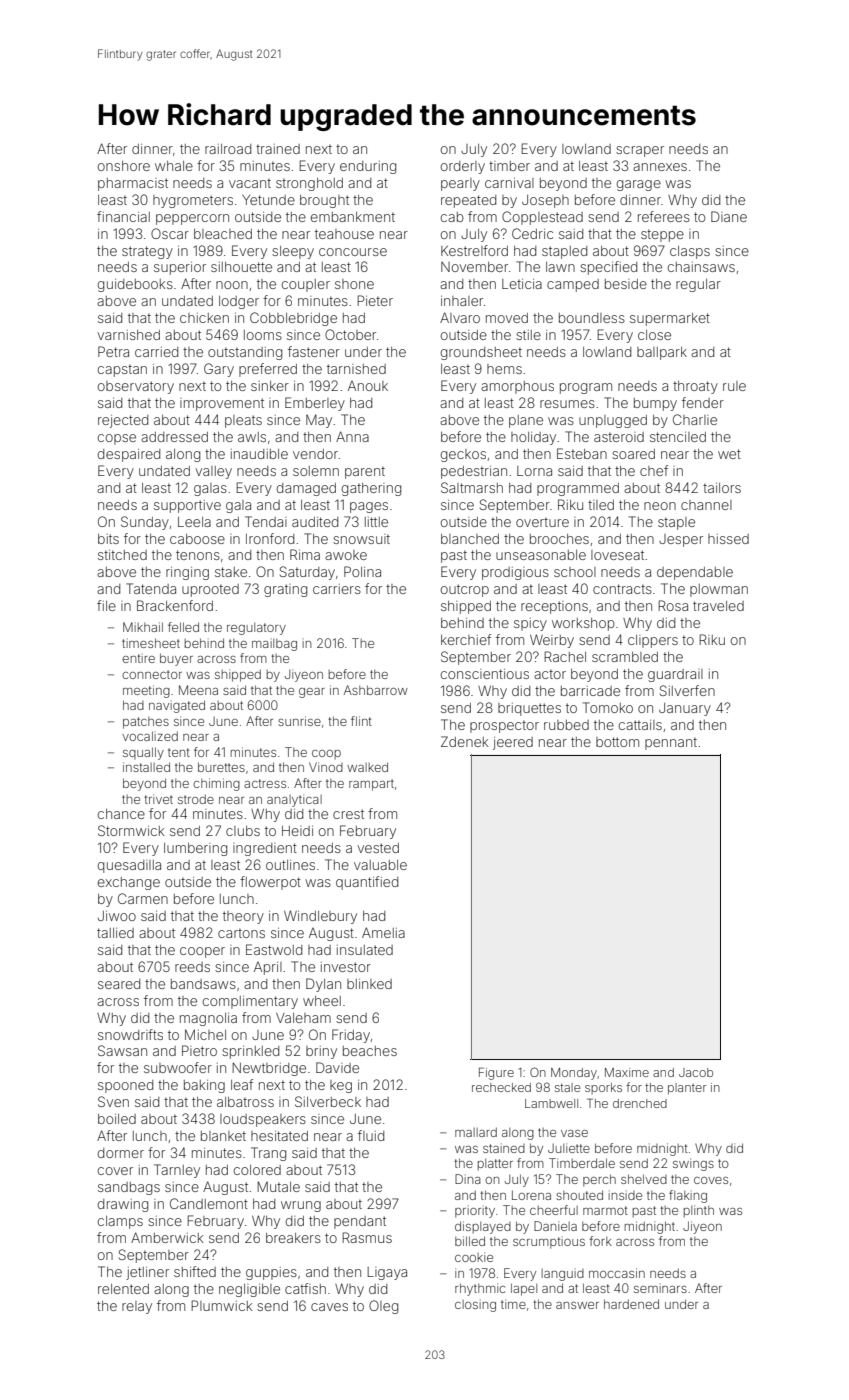 The width and height of the image is (849, 1400). Describe the element at coordinates (368, 167) in the image. I see `enduring` at that location.
